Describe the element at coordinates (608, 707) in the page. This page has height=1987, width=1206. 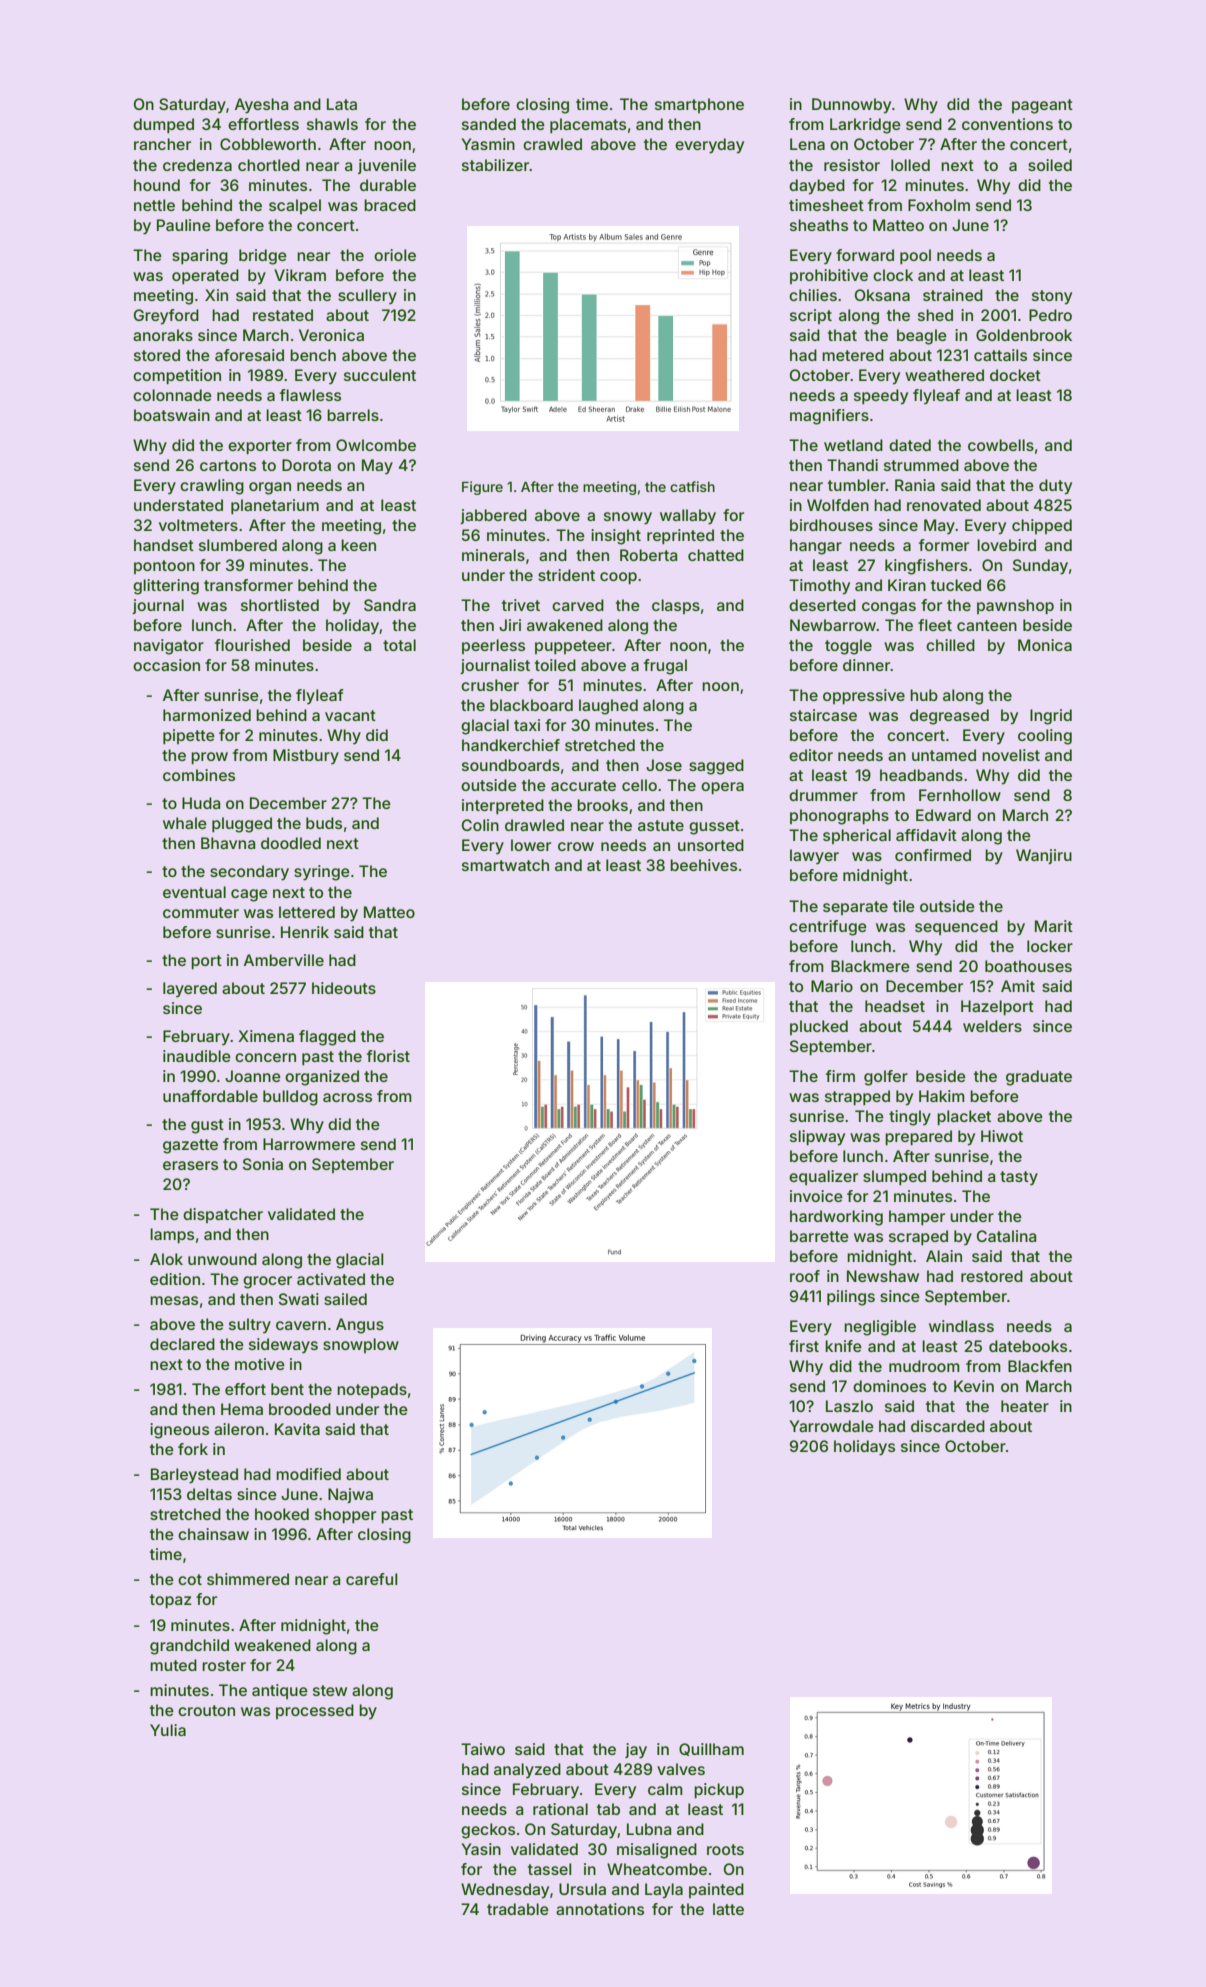
I see `laughed` at that location.
